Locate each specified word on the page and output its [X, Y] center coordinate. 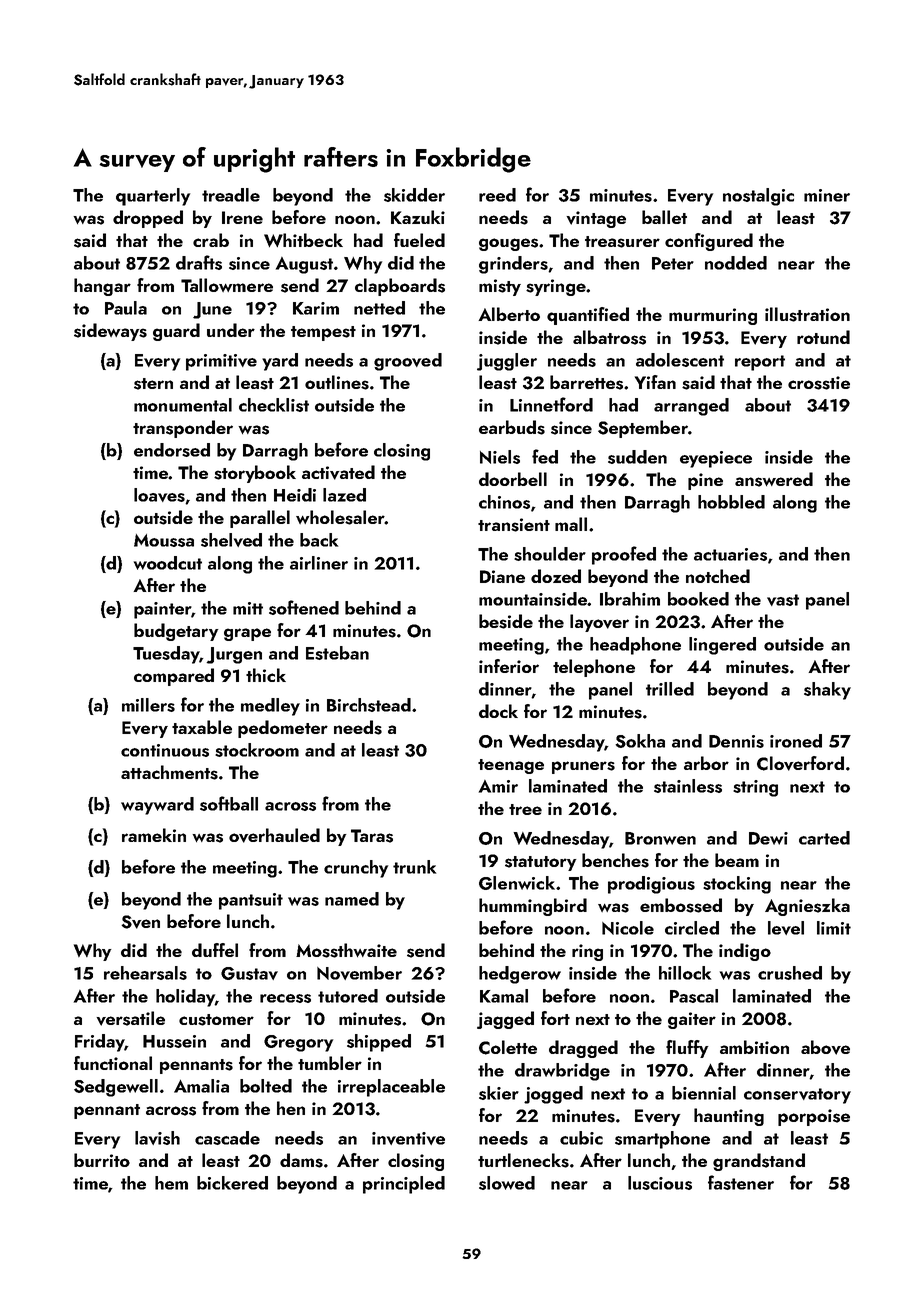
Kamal [504, 996]
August [304, 265]
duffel [215, 950]
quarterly [153, 197]
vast [783, 600]
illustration [807, 314]
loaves [159, 495]
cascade [227, 1138]
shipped [379, 1043]
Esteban [337, 653]
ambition [754, 1047]
